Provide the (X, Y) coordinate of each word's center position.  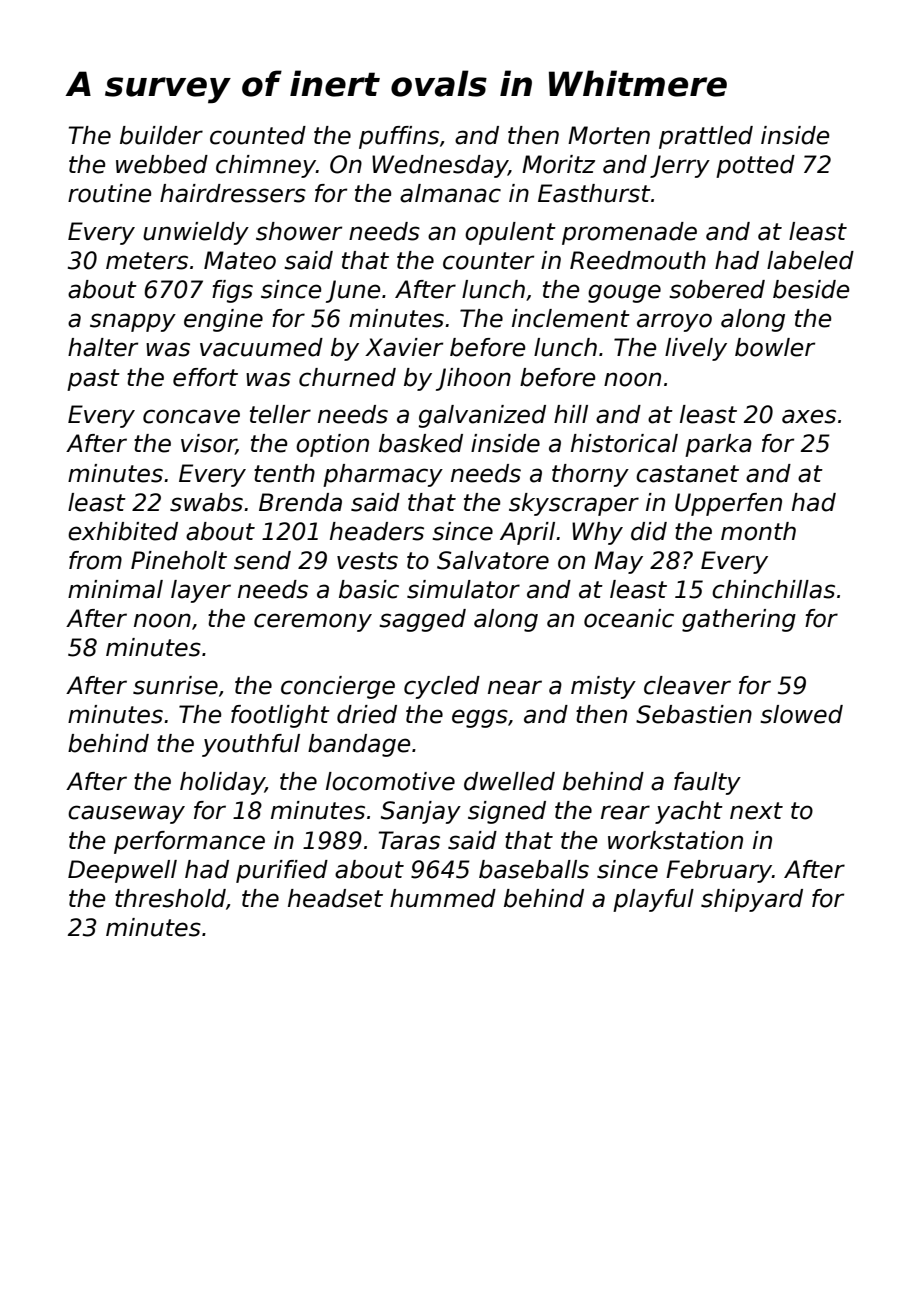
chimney (266, 166)
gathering (739, 620)
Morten (609, 135)
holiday (222, 783)
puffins (399, 137)
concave (191, 416)
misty (603, 687)
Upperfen (728, 504)
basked (421, 443)
